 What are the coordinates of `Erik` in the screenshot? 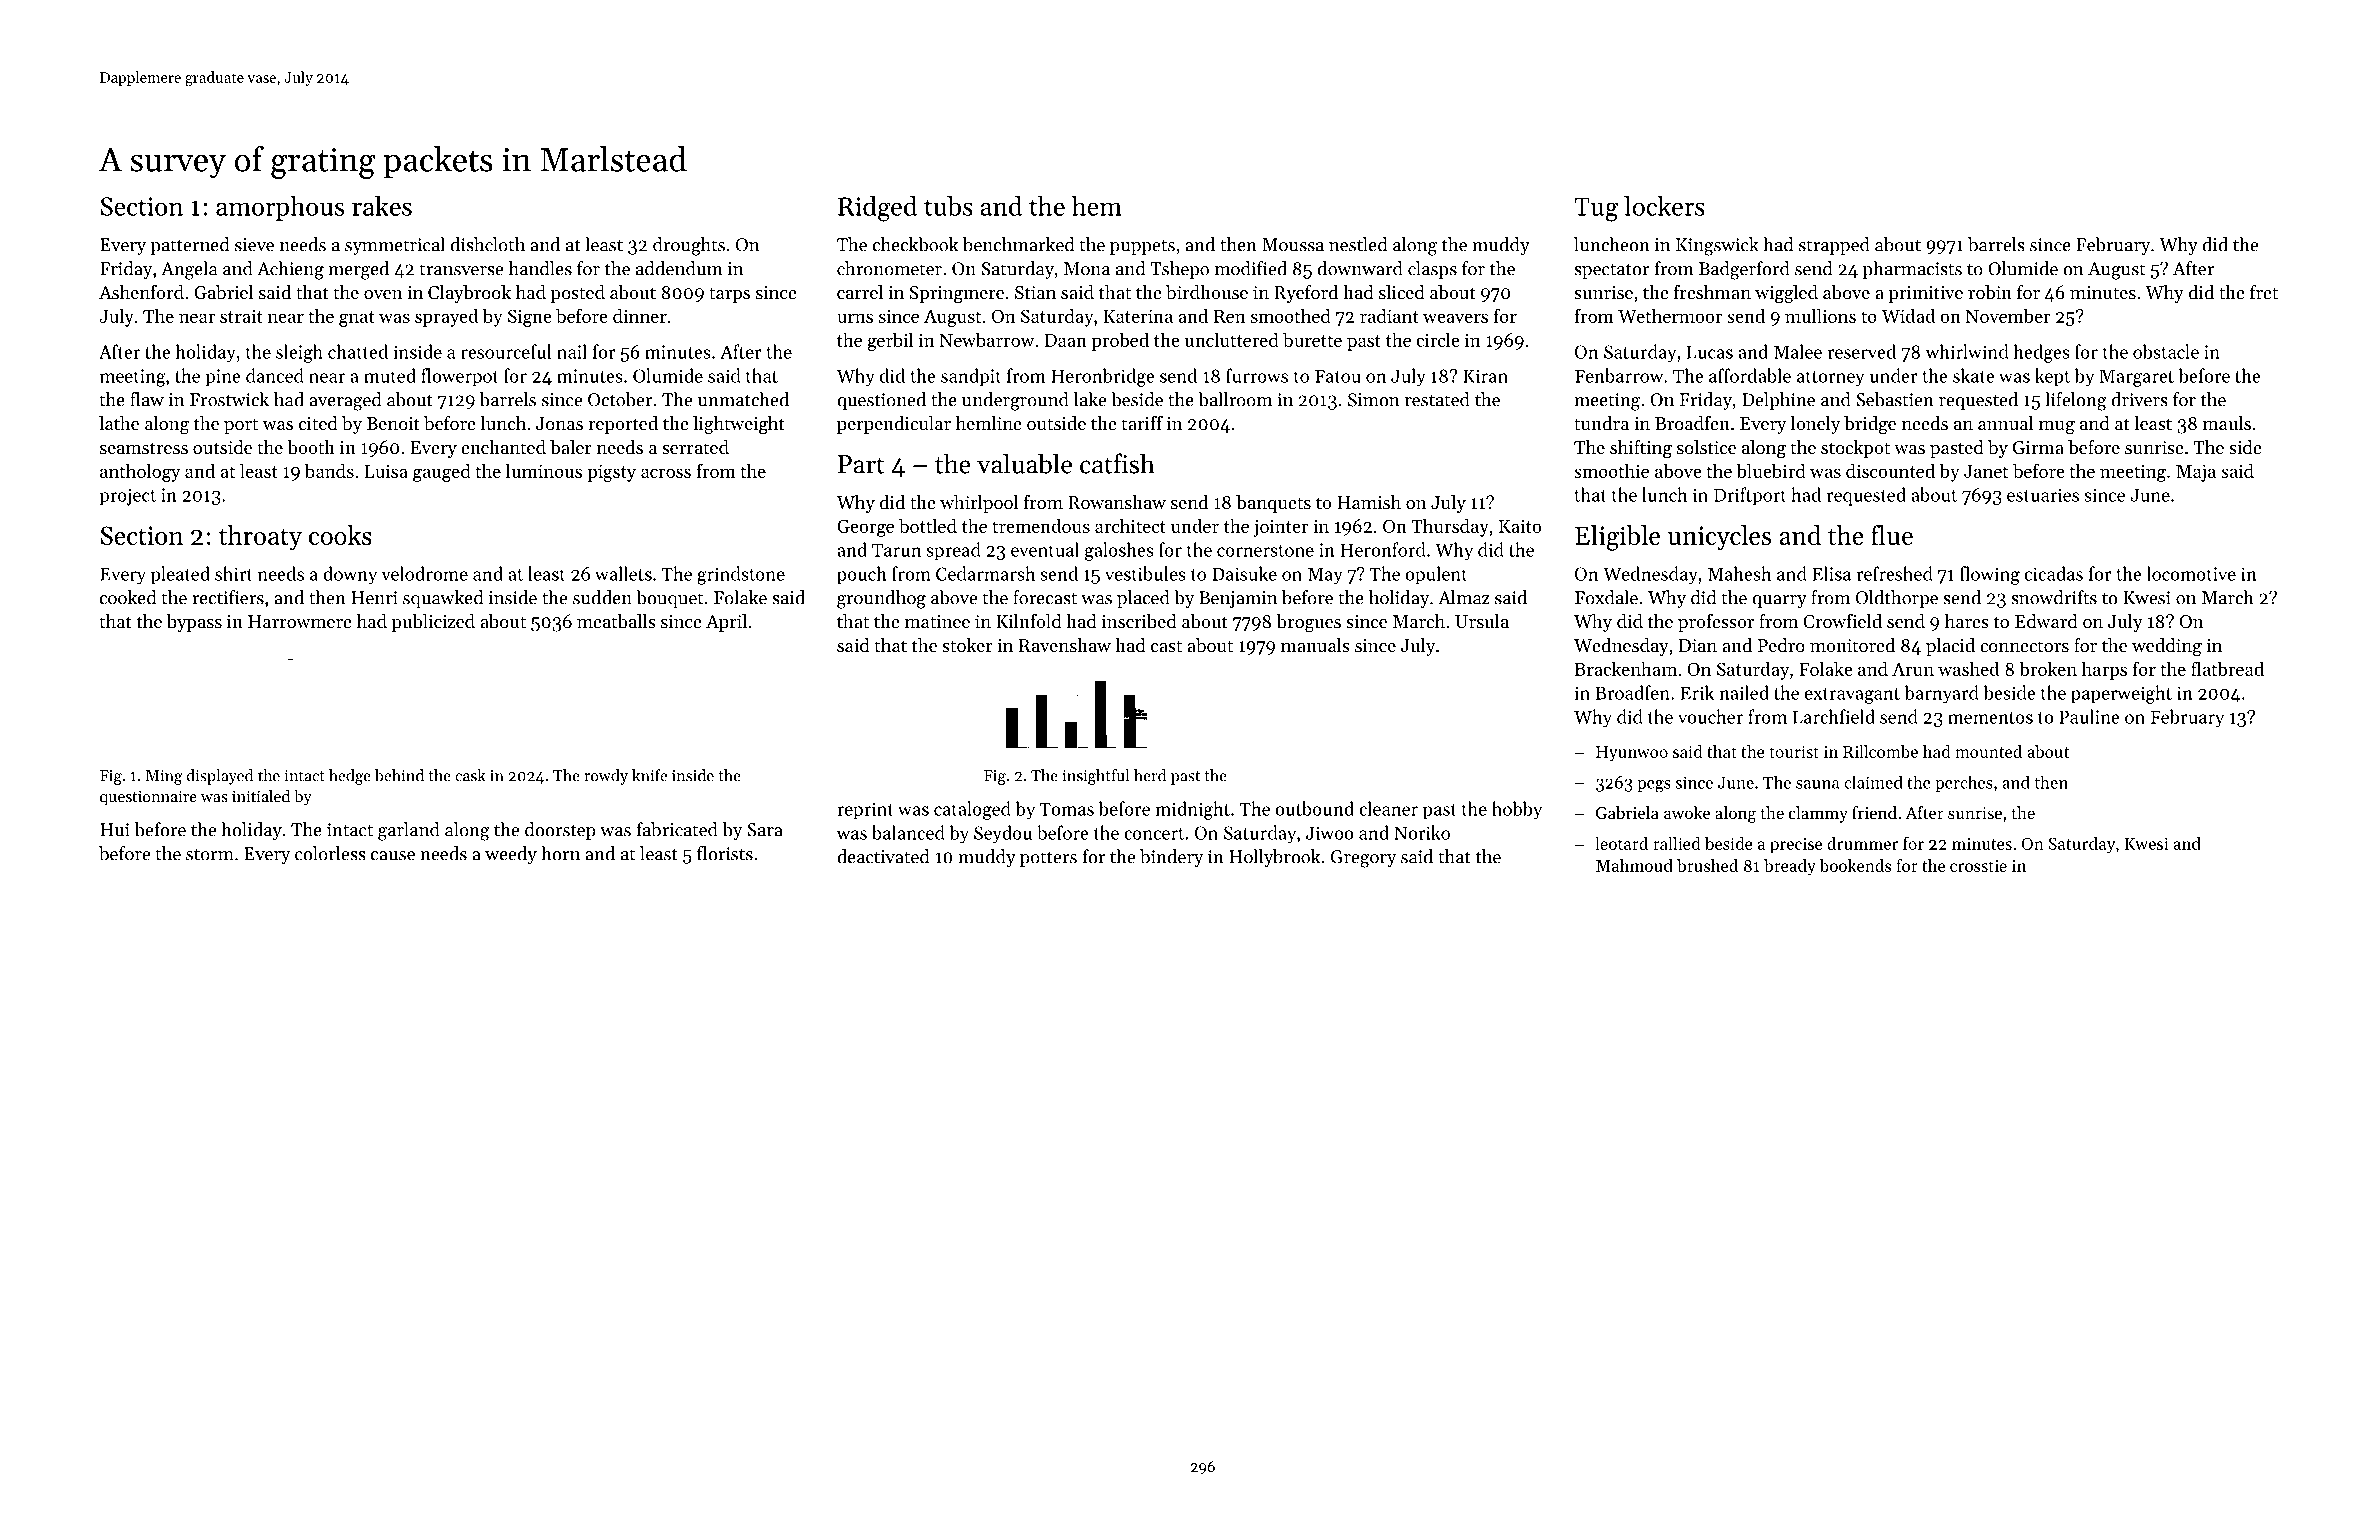 It's located at (1697, 692).
